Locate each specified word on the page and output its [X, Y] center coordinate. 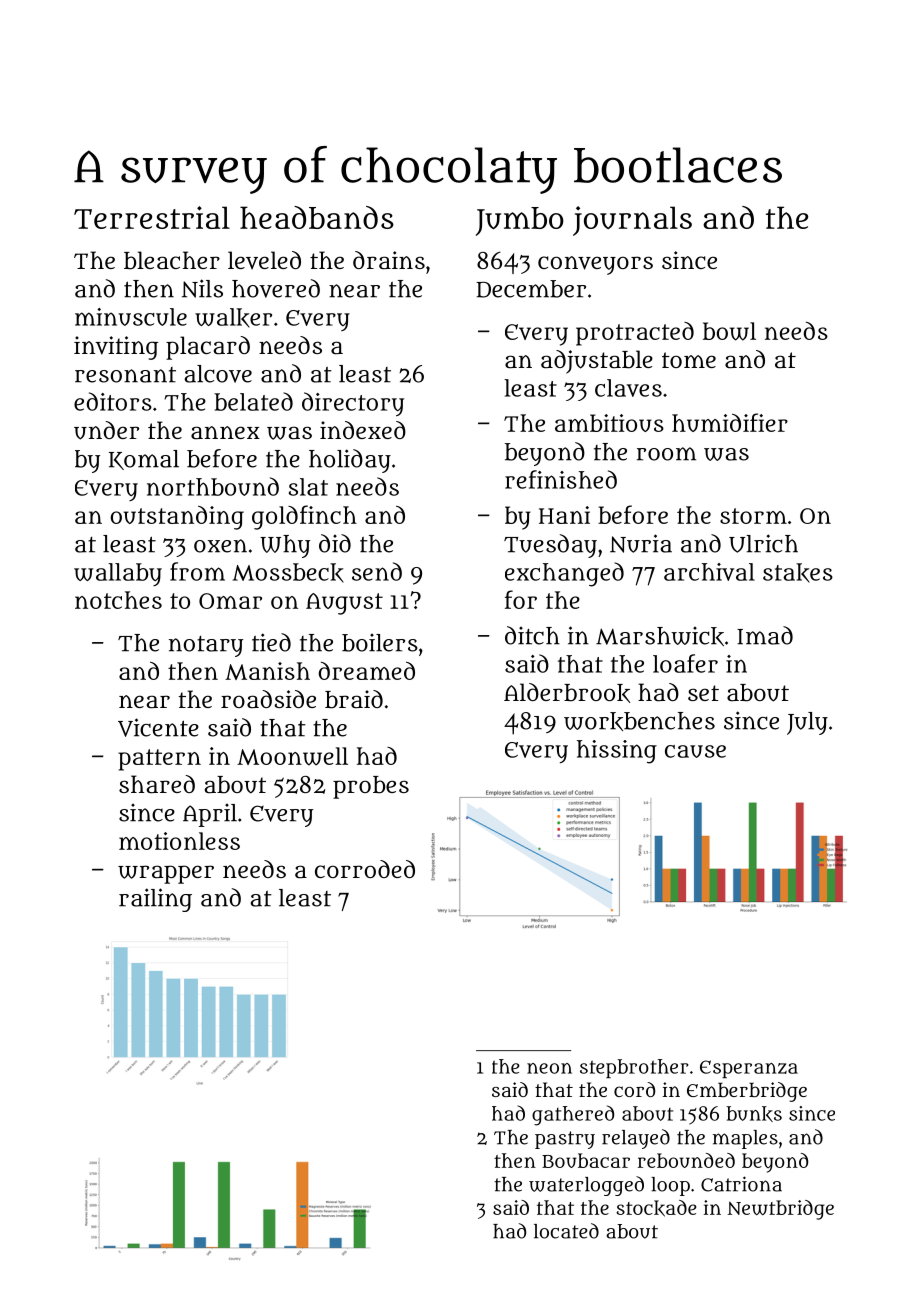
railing [155, 900]
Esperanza [749, 1069]
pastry [565, 1140]
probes [371, 787]
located [566, 1231]
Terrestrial [152, 217]
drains [389, 260]
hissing [617, 752]
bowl [729, 331]
